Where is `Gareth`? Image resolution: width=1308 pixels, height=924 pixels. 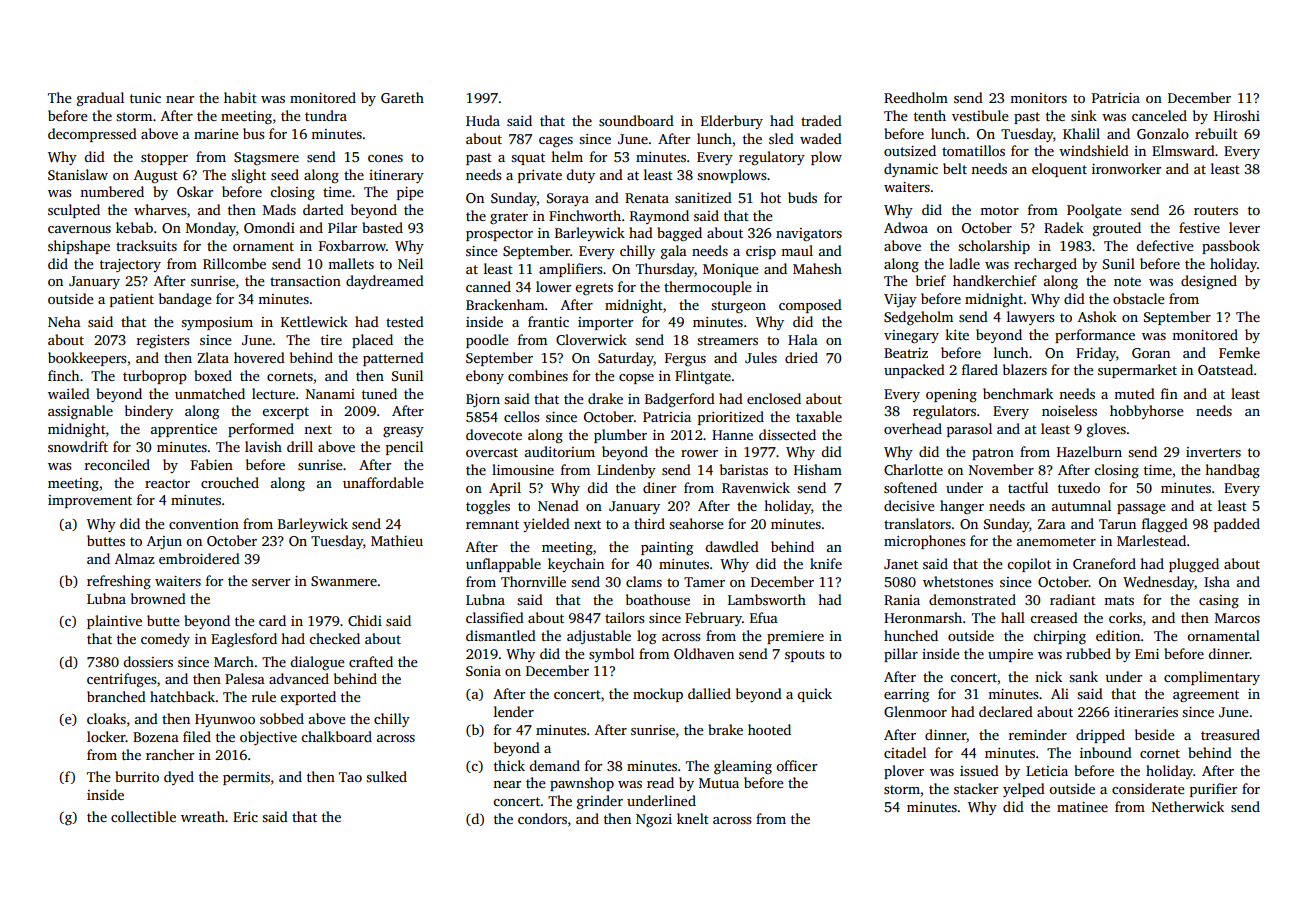 Gareth is located at coordinates (402, 97).
